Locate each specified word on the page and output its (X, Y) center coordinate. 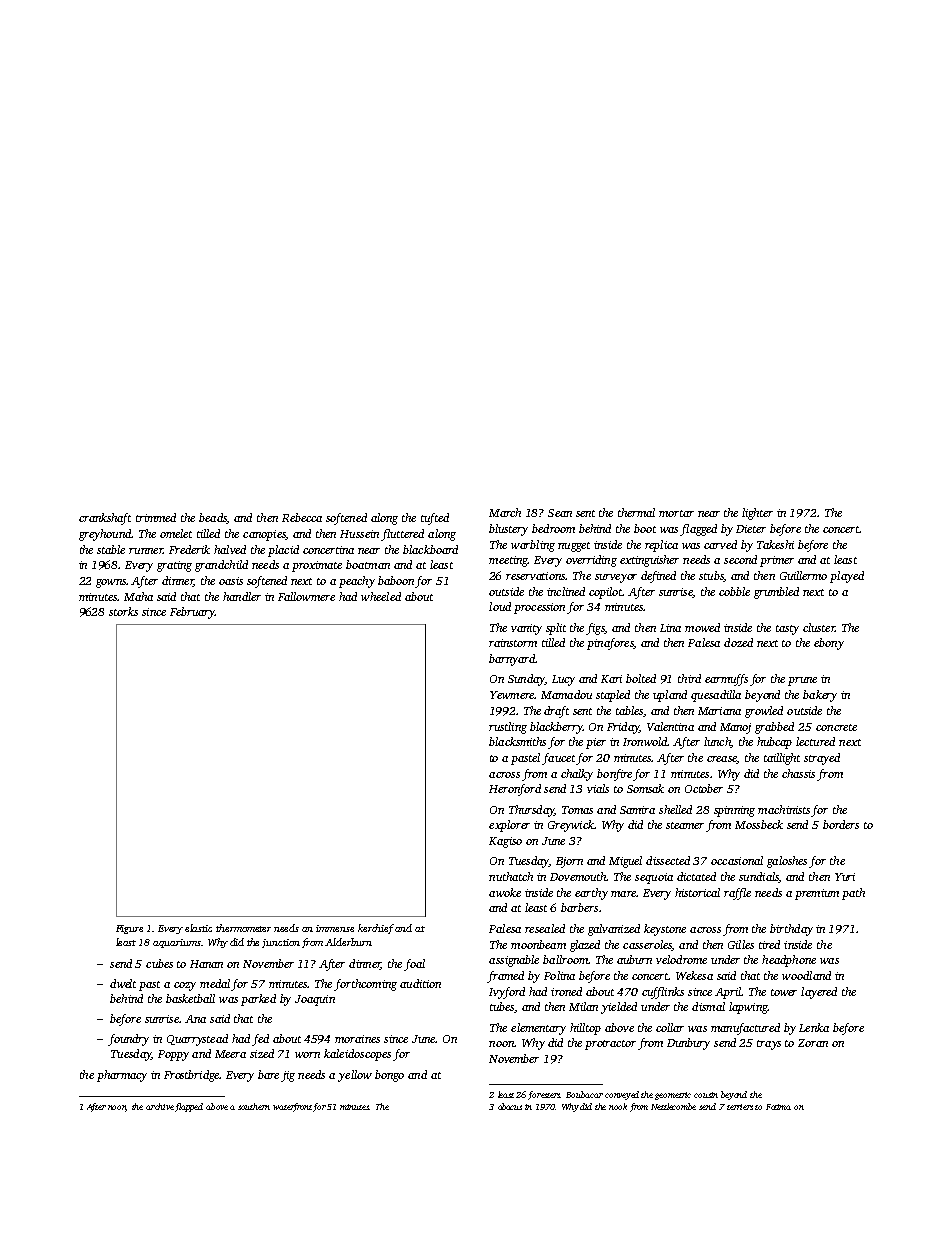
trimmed (156, 517)
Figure (129, 929)
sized (262, 1053)
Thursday (532, 811)
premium (817, 894)
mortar (676, 513)
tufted (435, 519)
